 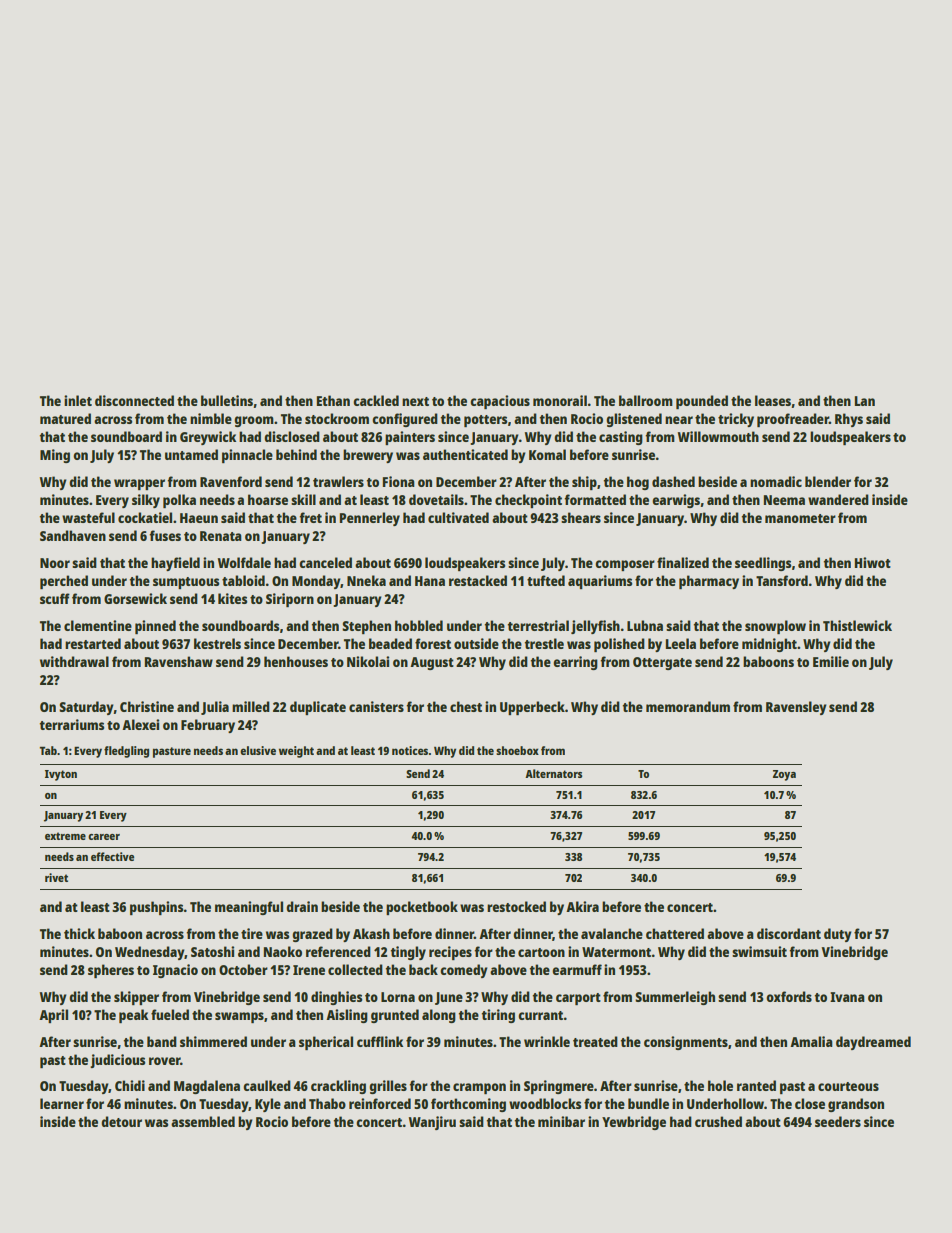 I want to click on terrestrial, so click(x=538, y=625).
